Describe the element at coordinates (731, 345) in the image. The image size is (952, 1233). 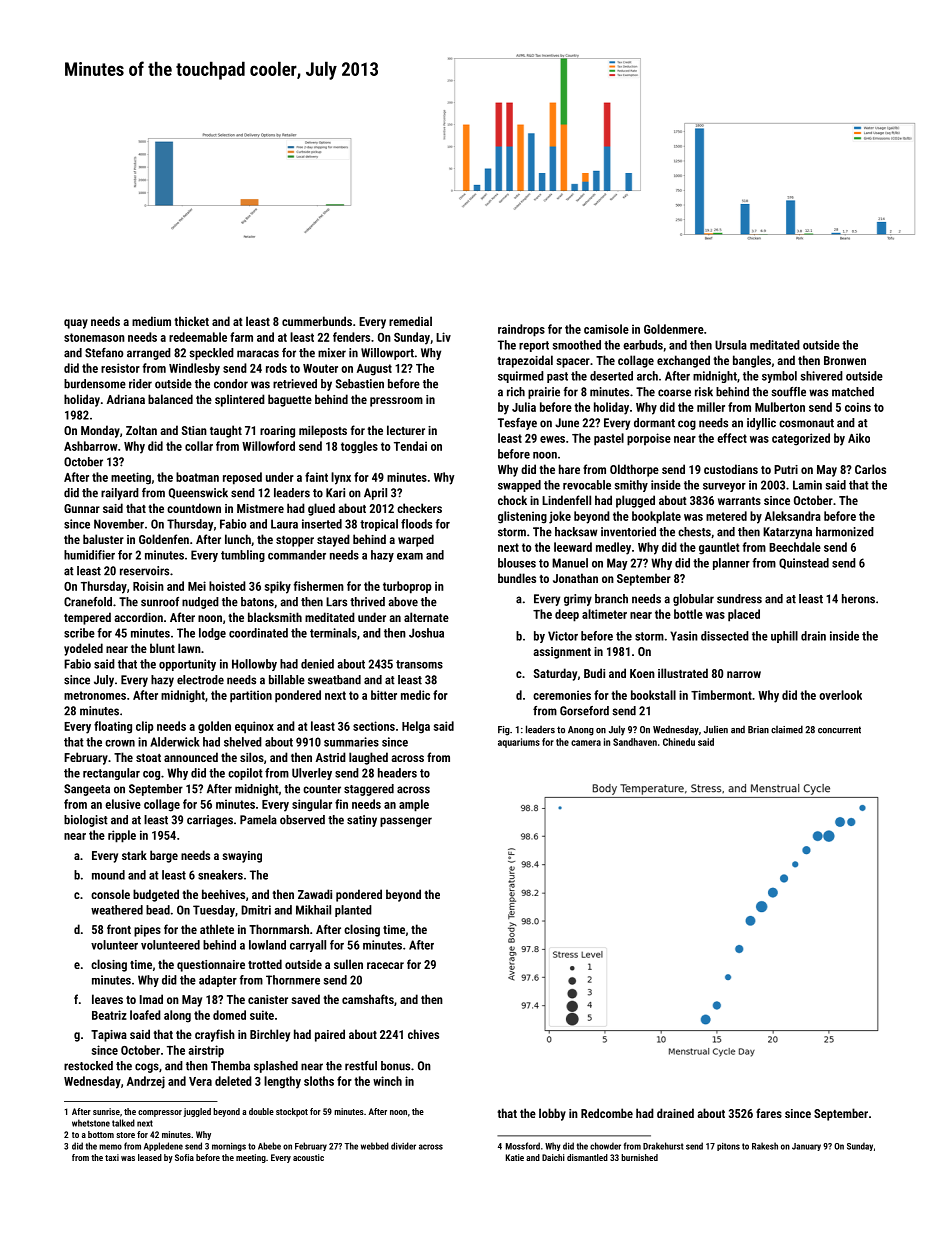
I see `Ursula` at that location.
